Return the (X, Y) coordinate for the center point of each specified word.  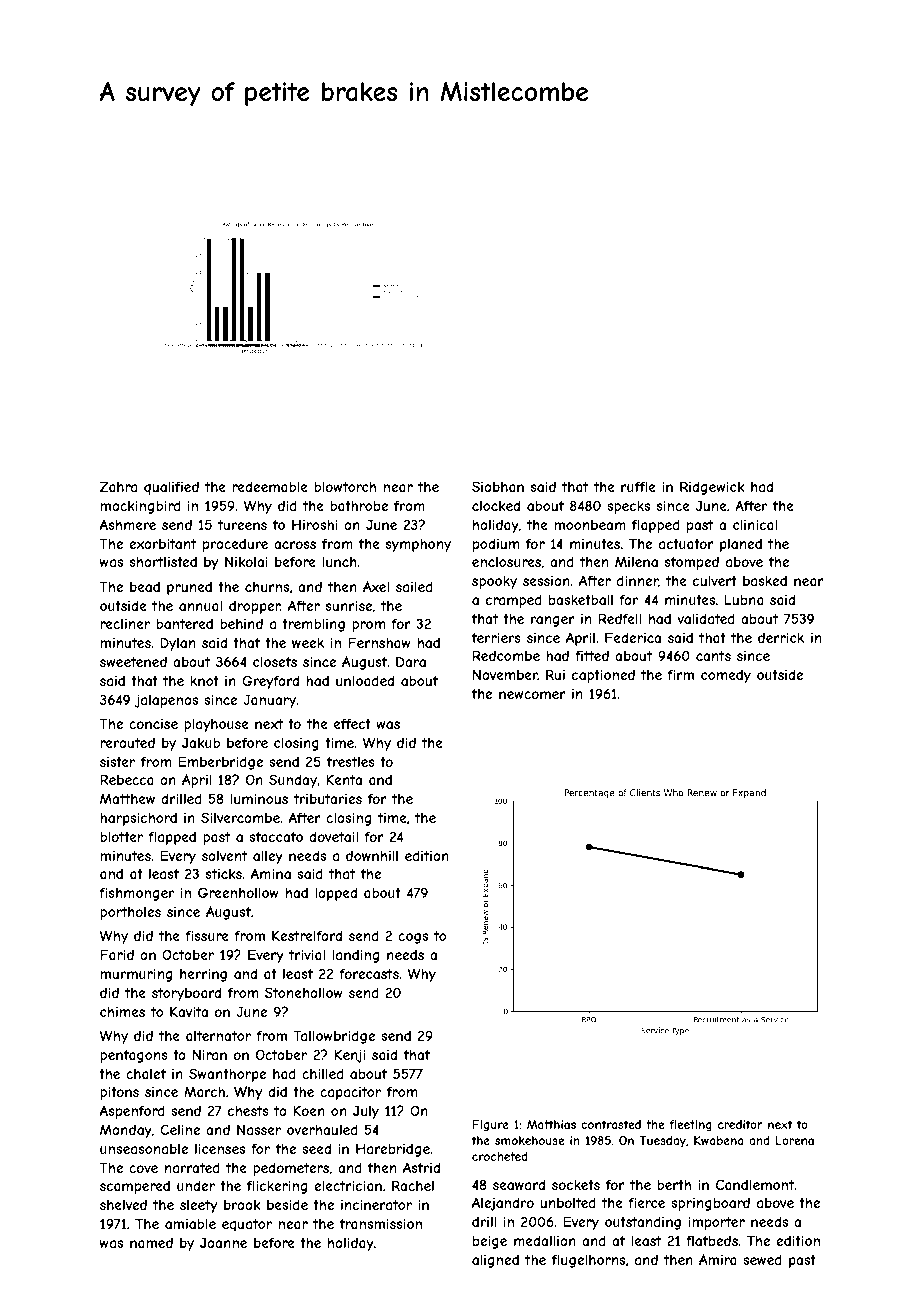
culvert (715, 581)
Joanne (223, 1242)
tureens (242, 525)
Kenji (350, 1056)
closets (275, 662)
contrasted (611, 1124)
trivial (307, 954)
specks (628, 507)
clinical (755, 524)
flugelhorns (588, 1261)
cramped (514, 601)
